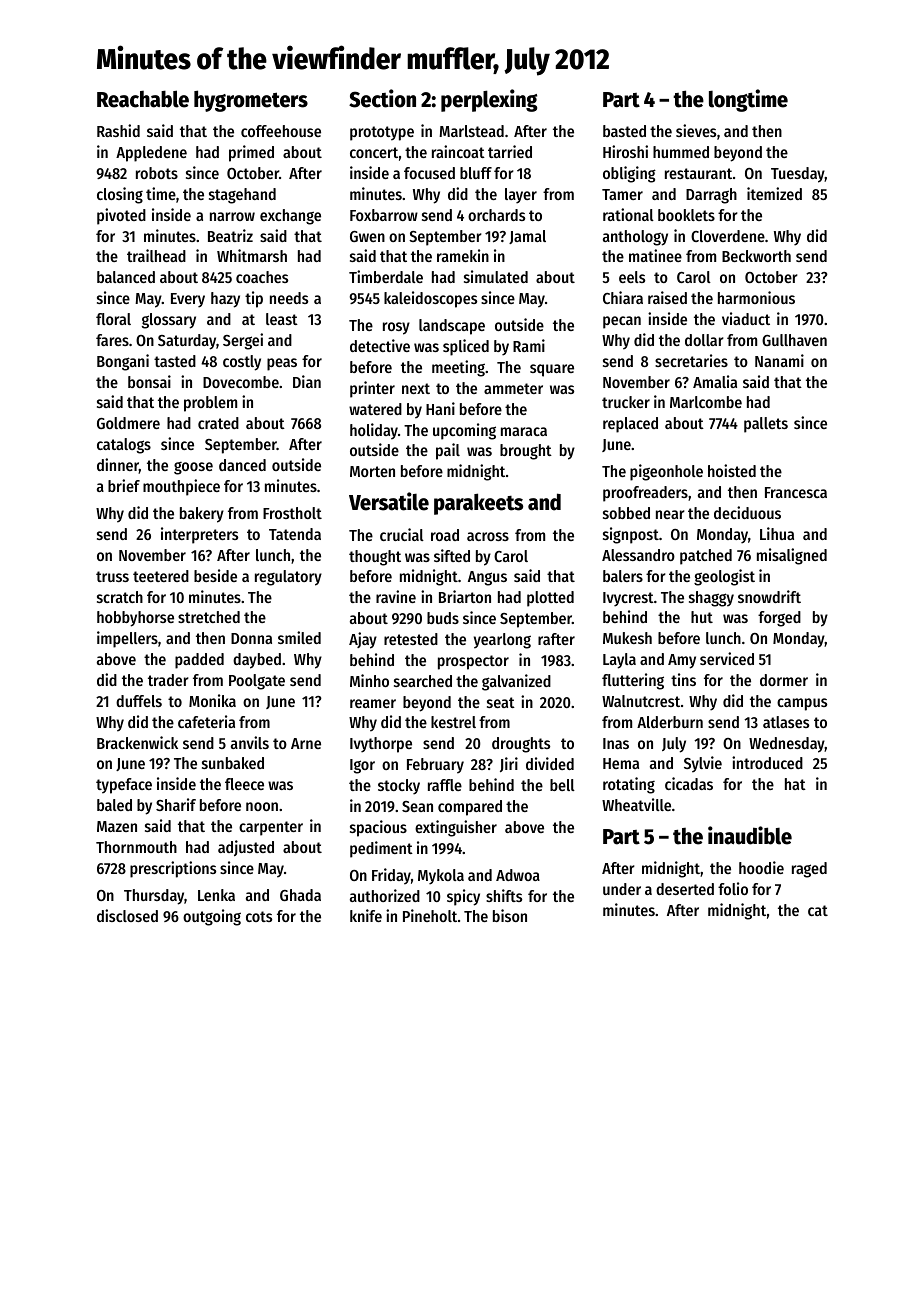 This page has width=924, height=1308. Describe the element at coordinates (516, 682) in the page. I see `galvanized` at that location.
